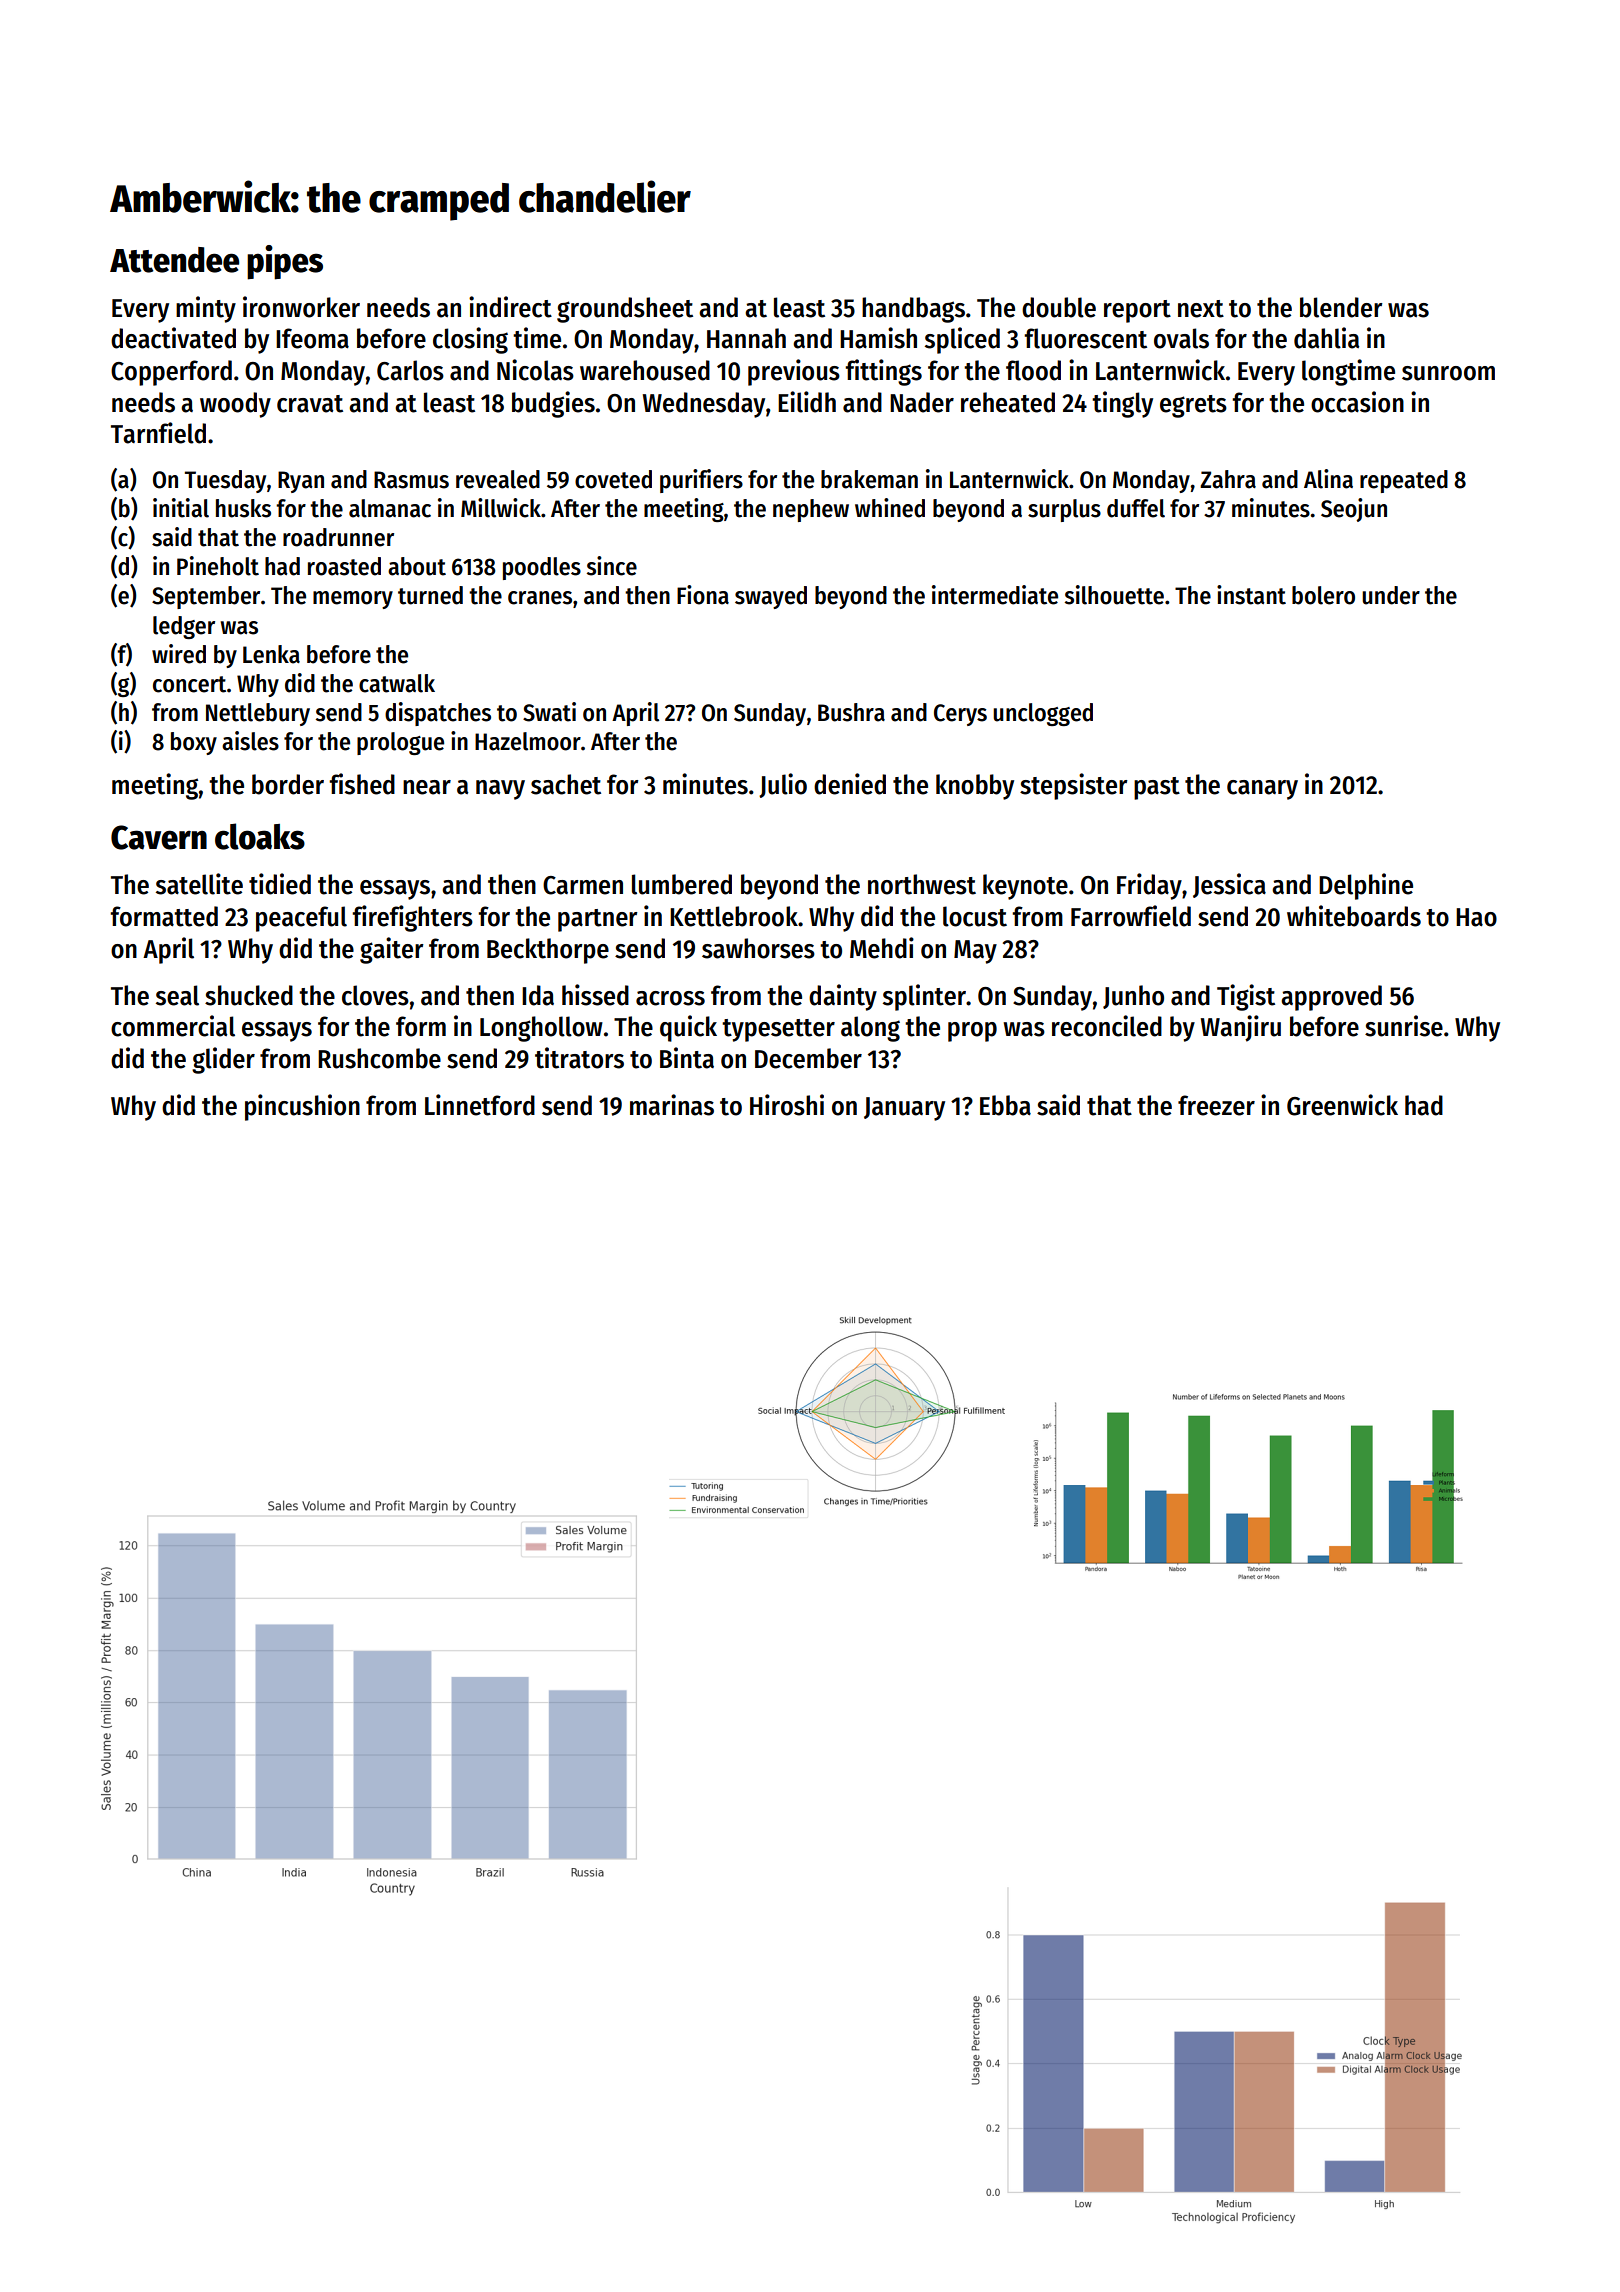 The height and width of the screenshot is (2292, 1620). I want to click on handbags, so click(913, 310).
